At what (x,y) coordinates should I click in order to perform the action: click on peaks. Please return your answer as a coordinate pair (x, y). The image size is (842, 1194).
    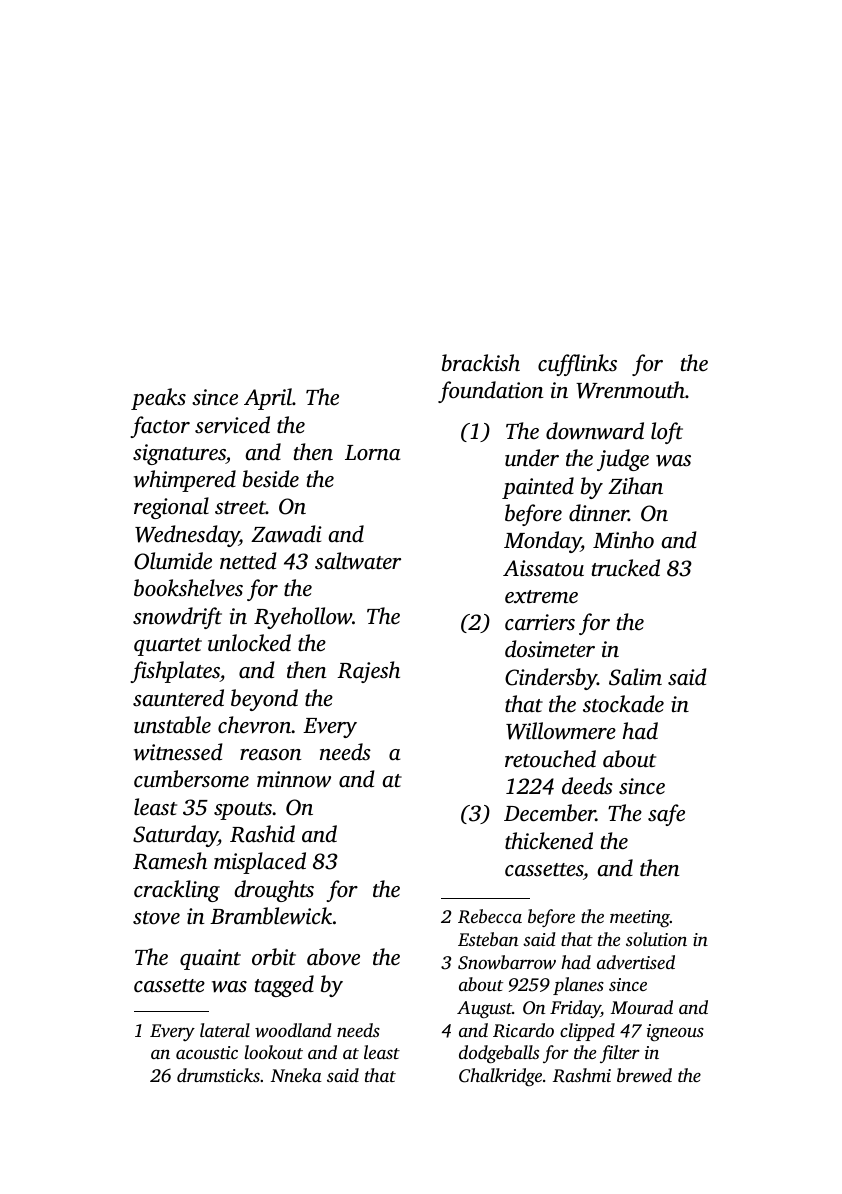
    Looking at the image, I should click on (158, 399).
